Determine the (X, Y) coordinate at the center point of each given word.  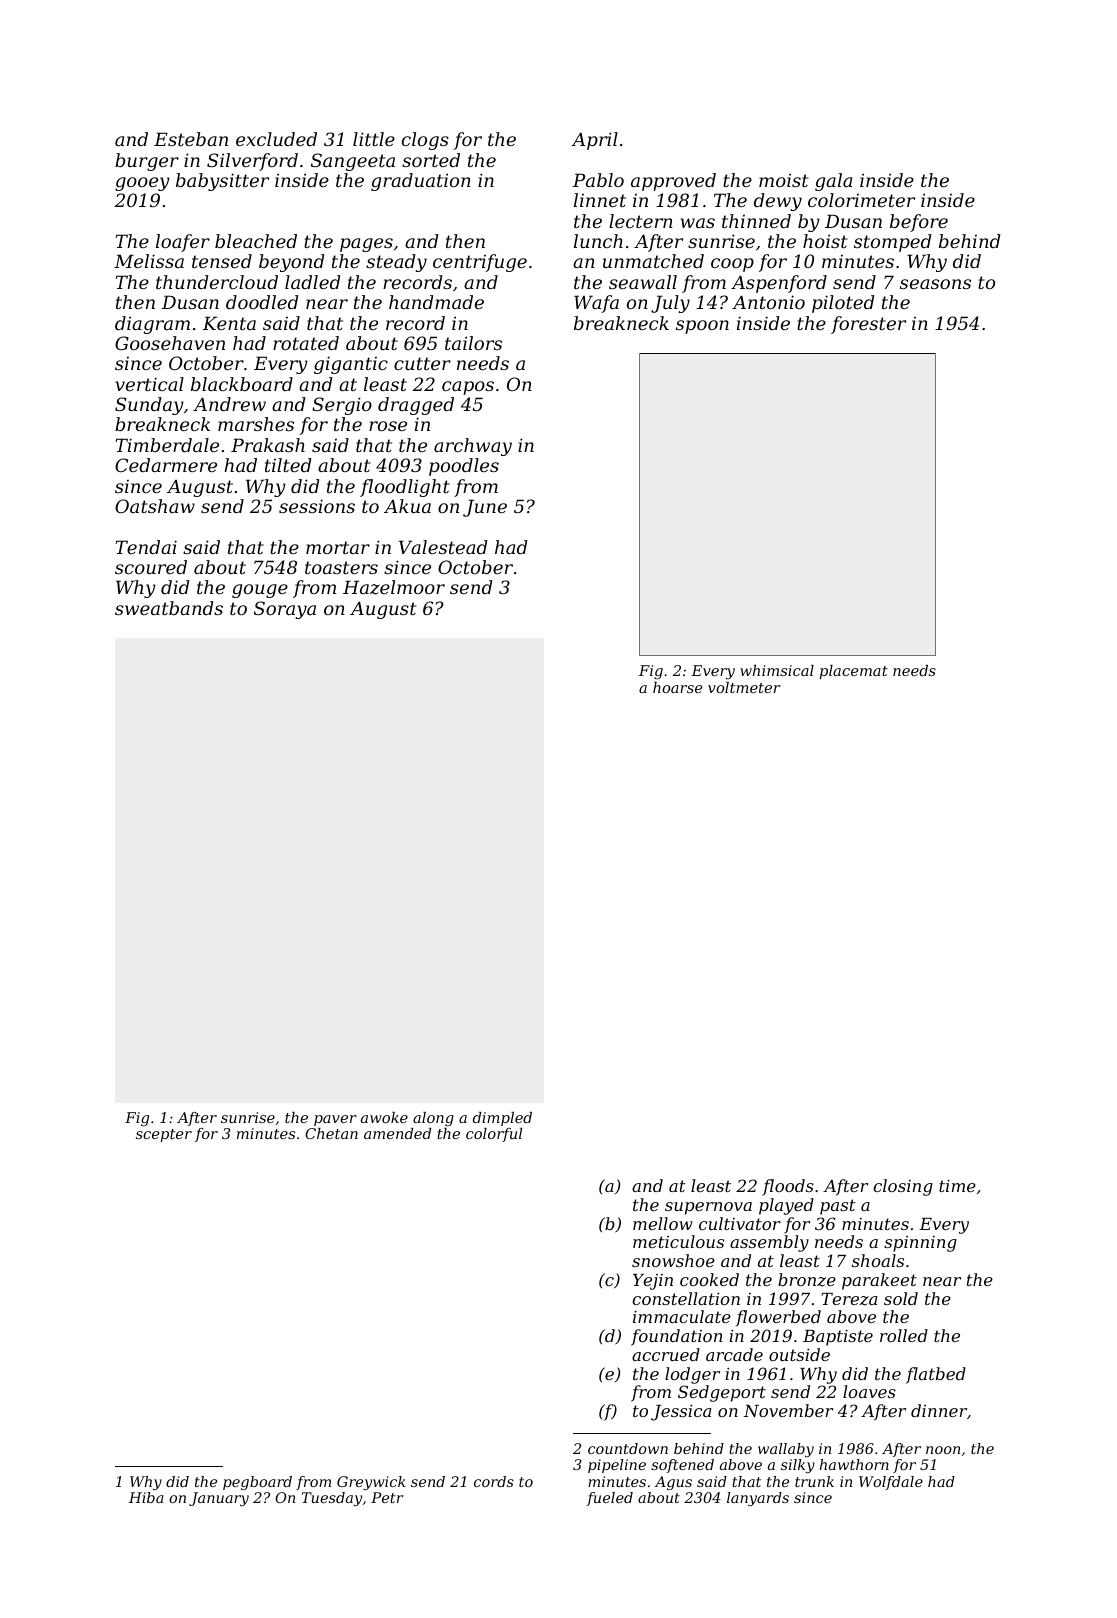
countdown (628, 1448)
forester (868, 325)
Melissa (149, 261)
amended (397, 1133)
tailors (473, 343)
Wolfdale (891, 1483)
